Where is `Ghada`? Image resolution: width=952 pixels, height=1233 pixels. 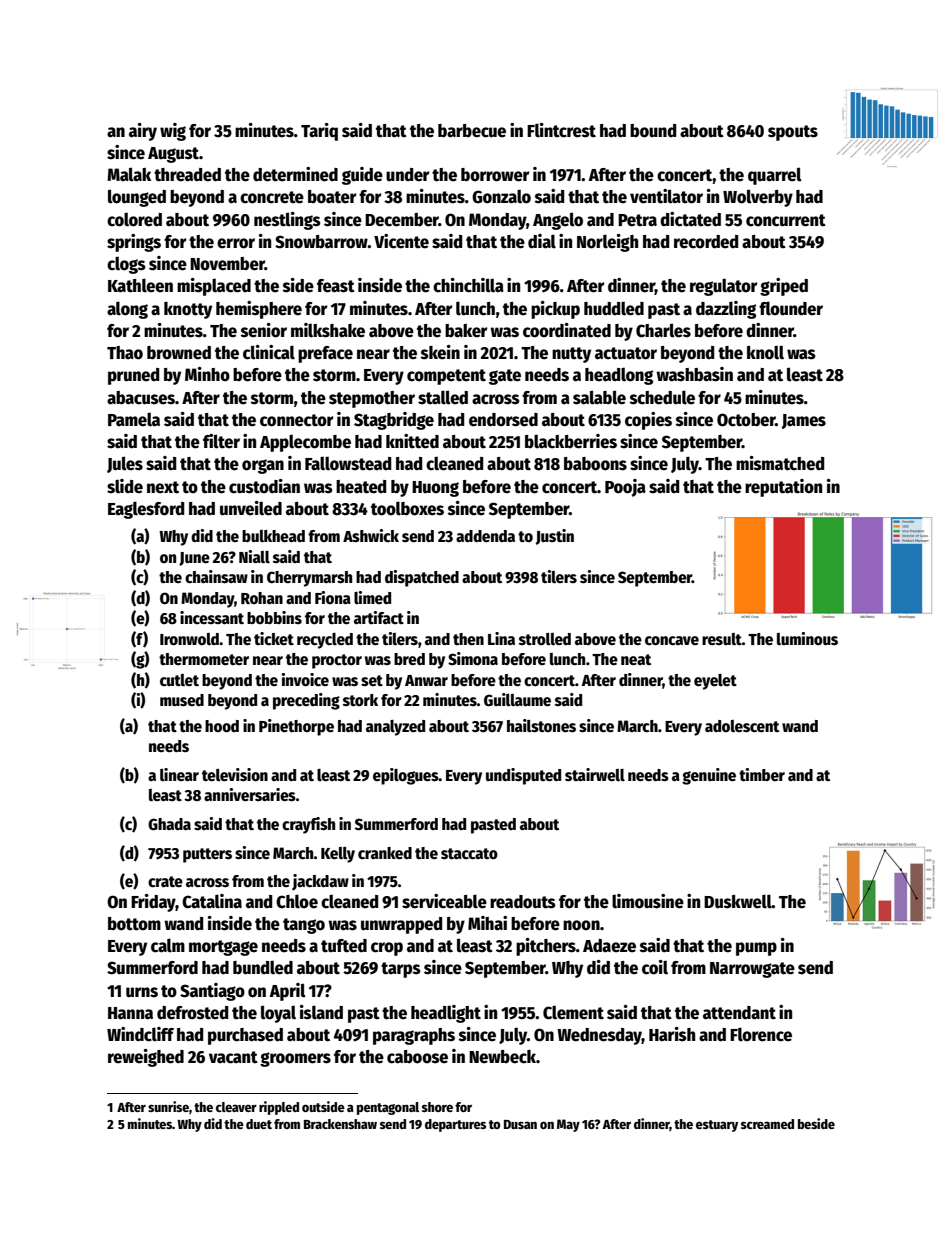 Ghada is located at coordinates (169, 824).
